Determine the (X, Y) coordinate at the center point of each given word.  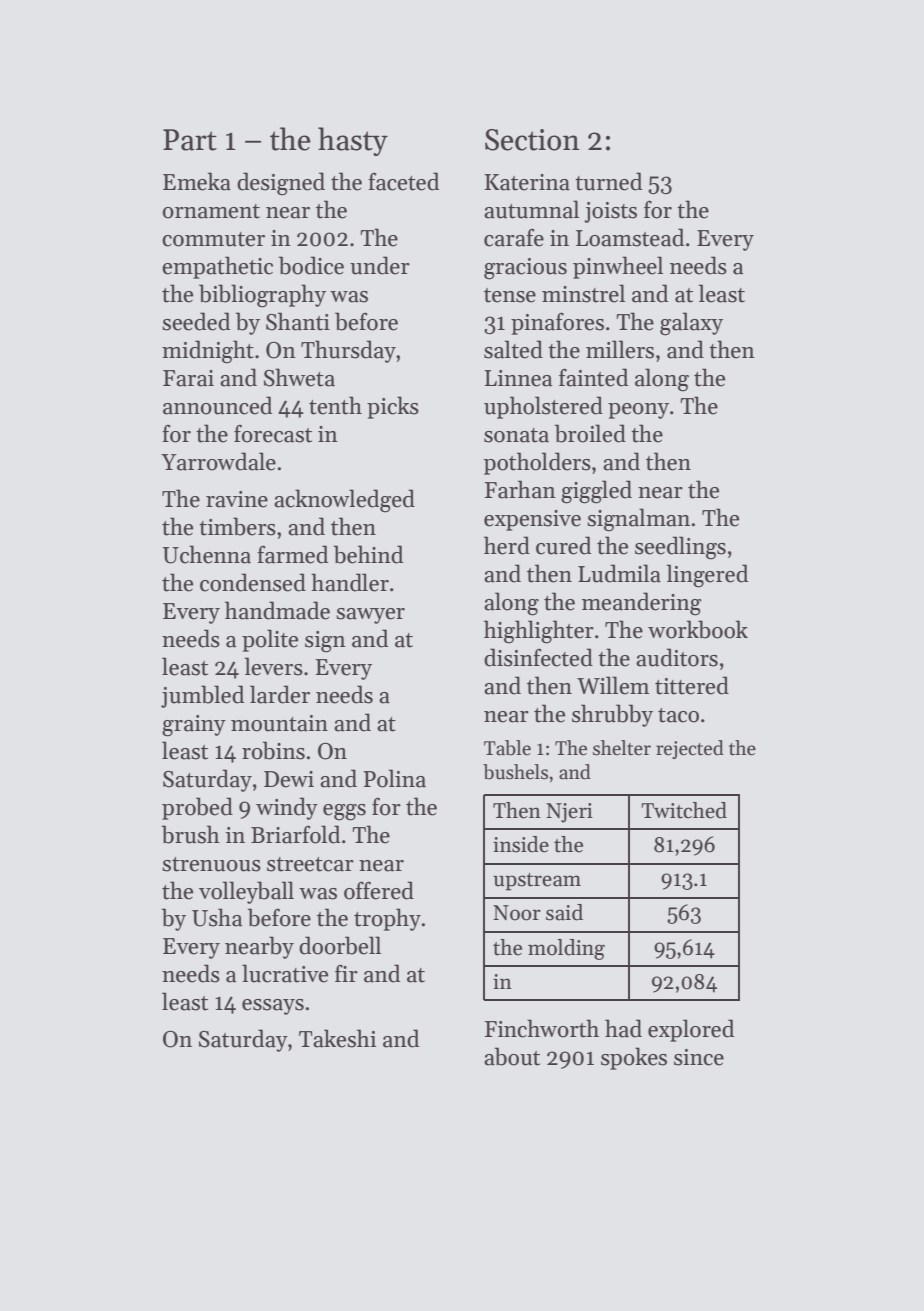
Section (532, 140)
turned (608, 181)
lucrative (285, 973)
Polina (395, 778)
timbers (237, 526)
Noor (517, 913)
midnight (208, 352)
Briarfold (295, 834)
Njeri (569, 813)
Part (190, 140)
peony (638, 411)
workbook (698, 629)
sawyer (370, 616)
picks (393, 407)
